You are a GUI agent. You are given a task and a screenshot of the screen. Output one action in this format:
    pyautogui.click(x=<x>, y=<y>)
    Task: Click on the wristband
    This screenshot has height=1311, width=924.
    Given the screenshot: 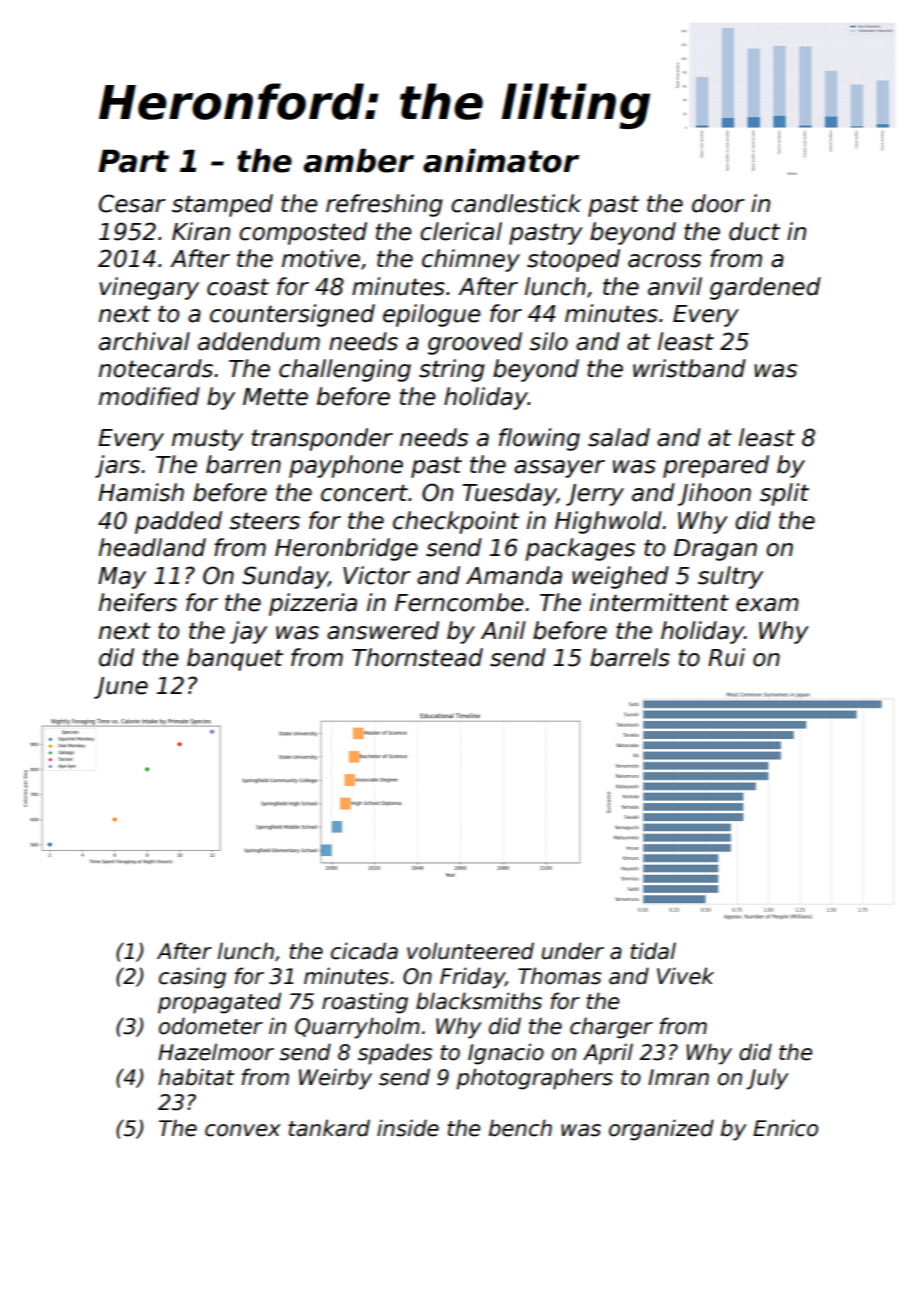 What is the action you would take?
    pyautogui.click(x=689, y=368)
